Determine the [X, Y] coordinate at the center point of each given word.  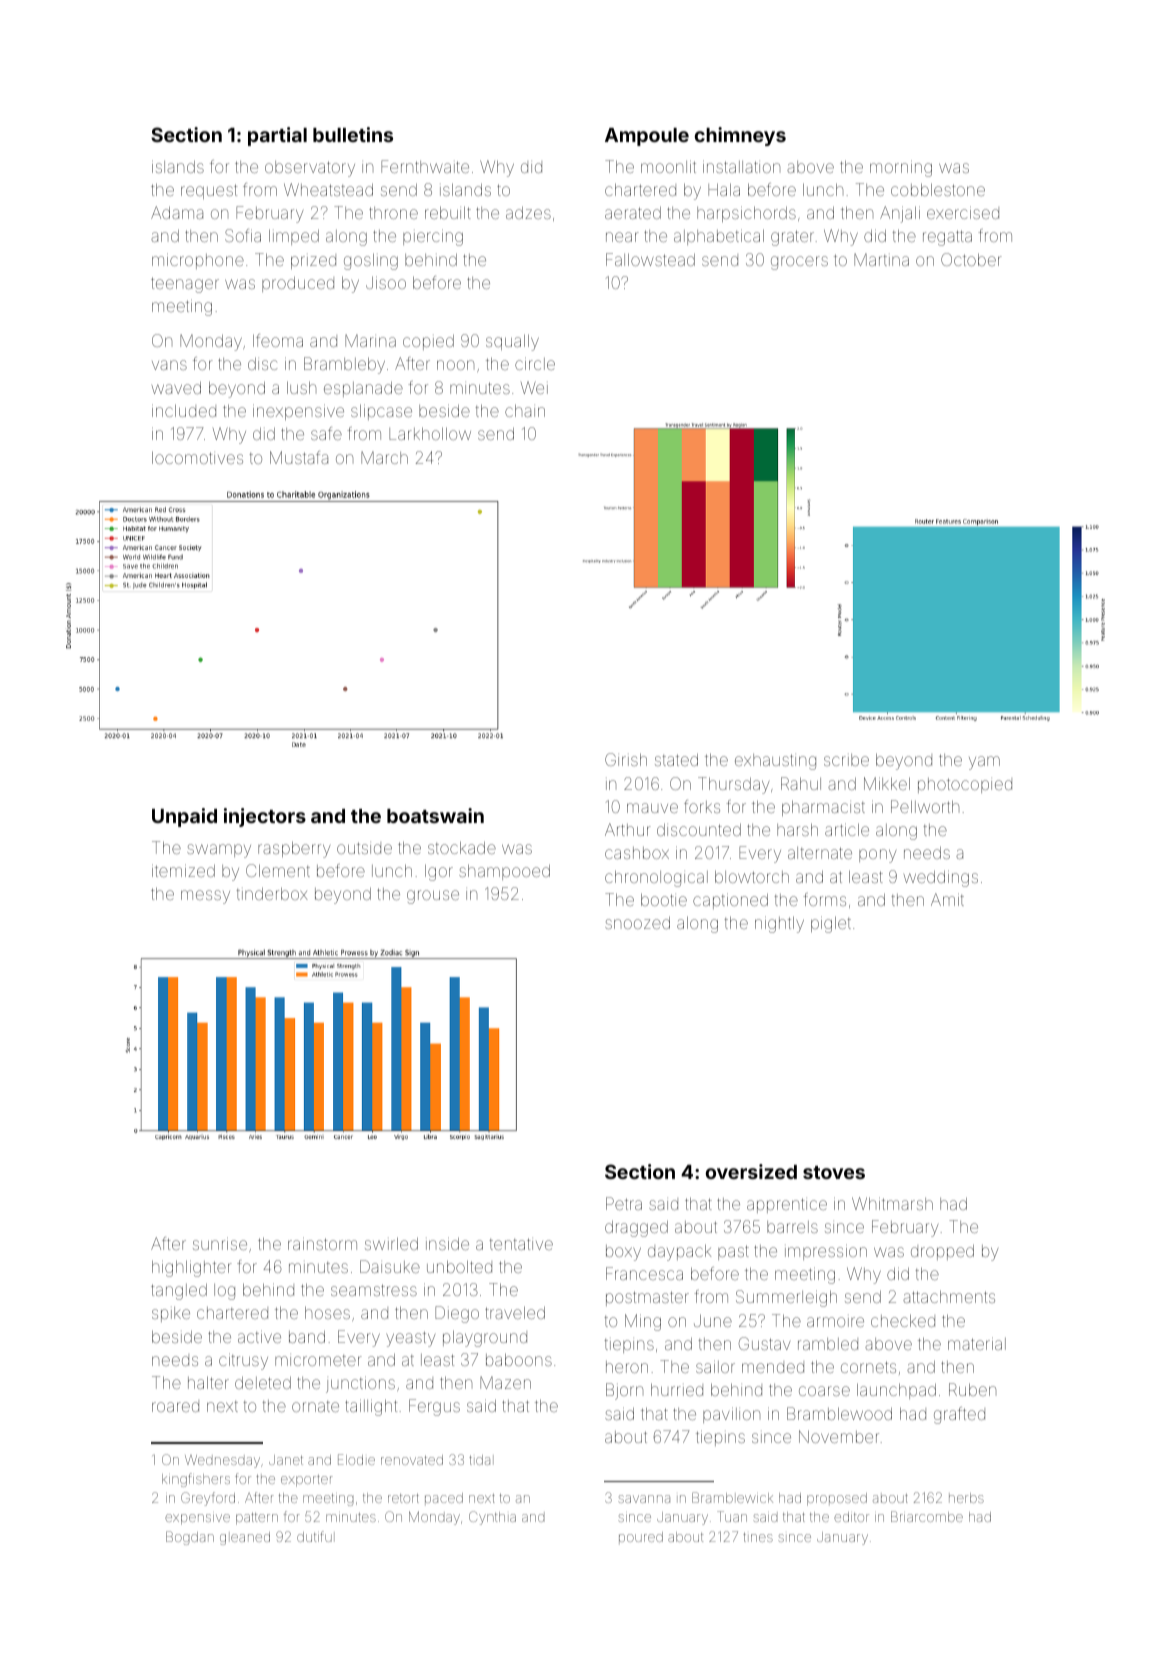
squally [512, 342]
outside [364, 848]
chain [525, 410]
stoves [834, 1172]
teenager [185, 285]
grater [792, 238]
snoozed [637, 923]
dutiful [314, 1536]
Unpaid [184, 817]
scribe [846, 760]
